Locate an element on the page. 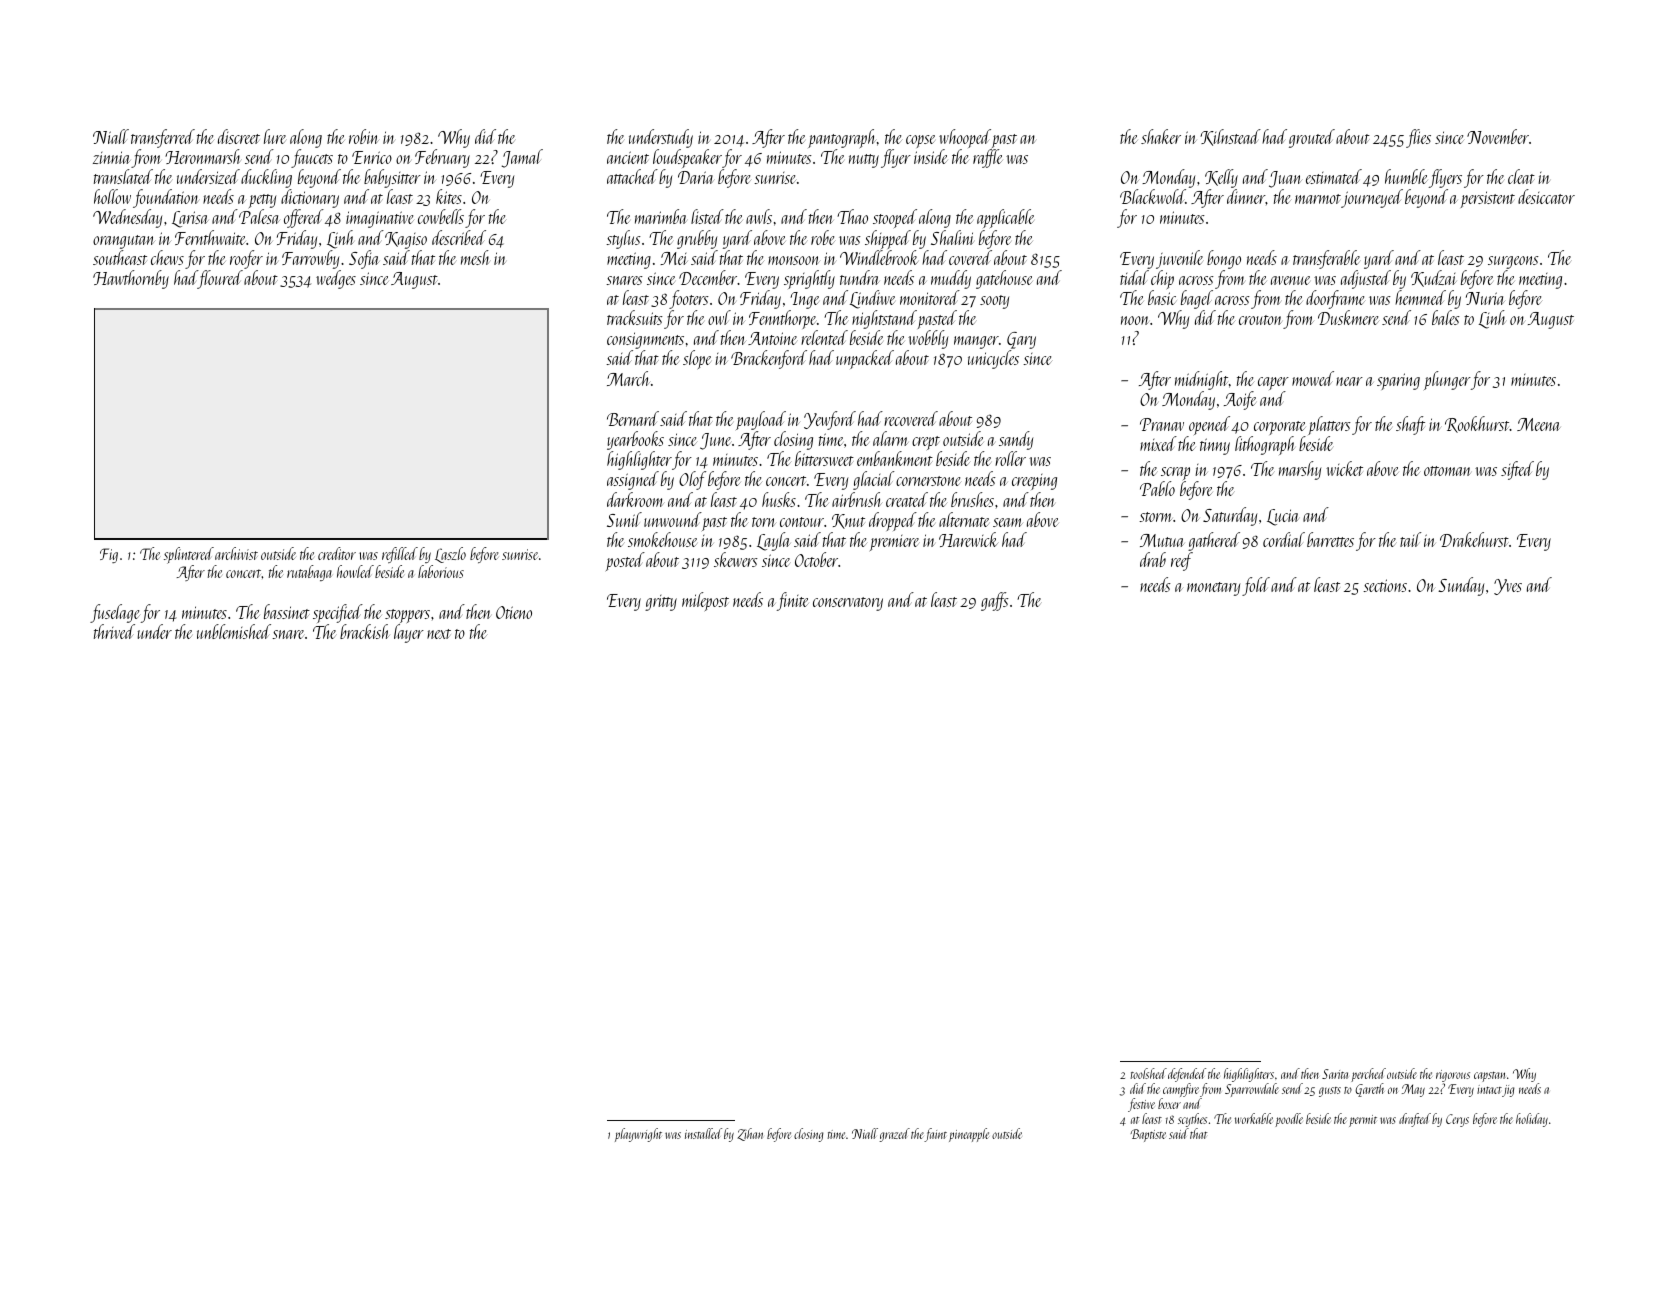 This page has height=1289, width=1669. sifted is located at coordinates (1517, 470).
